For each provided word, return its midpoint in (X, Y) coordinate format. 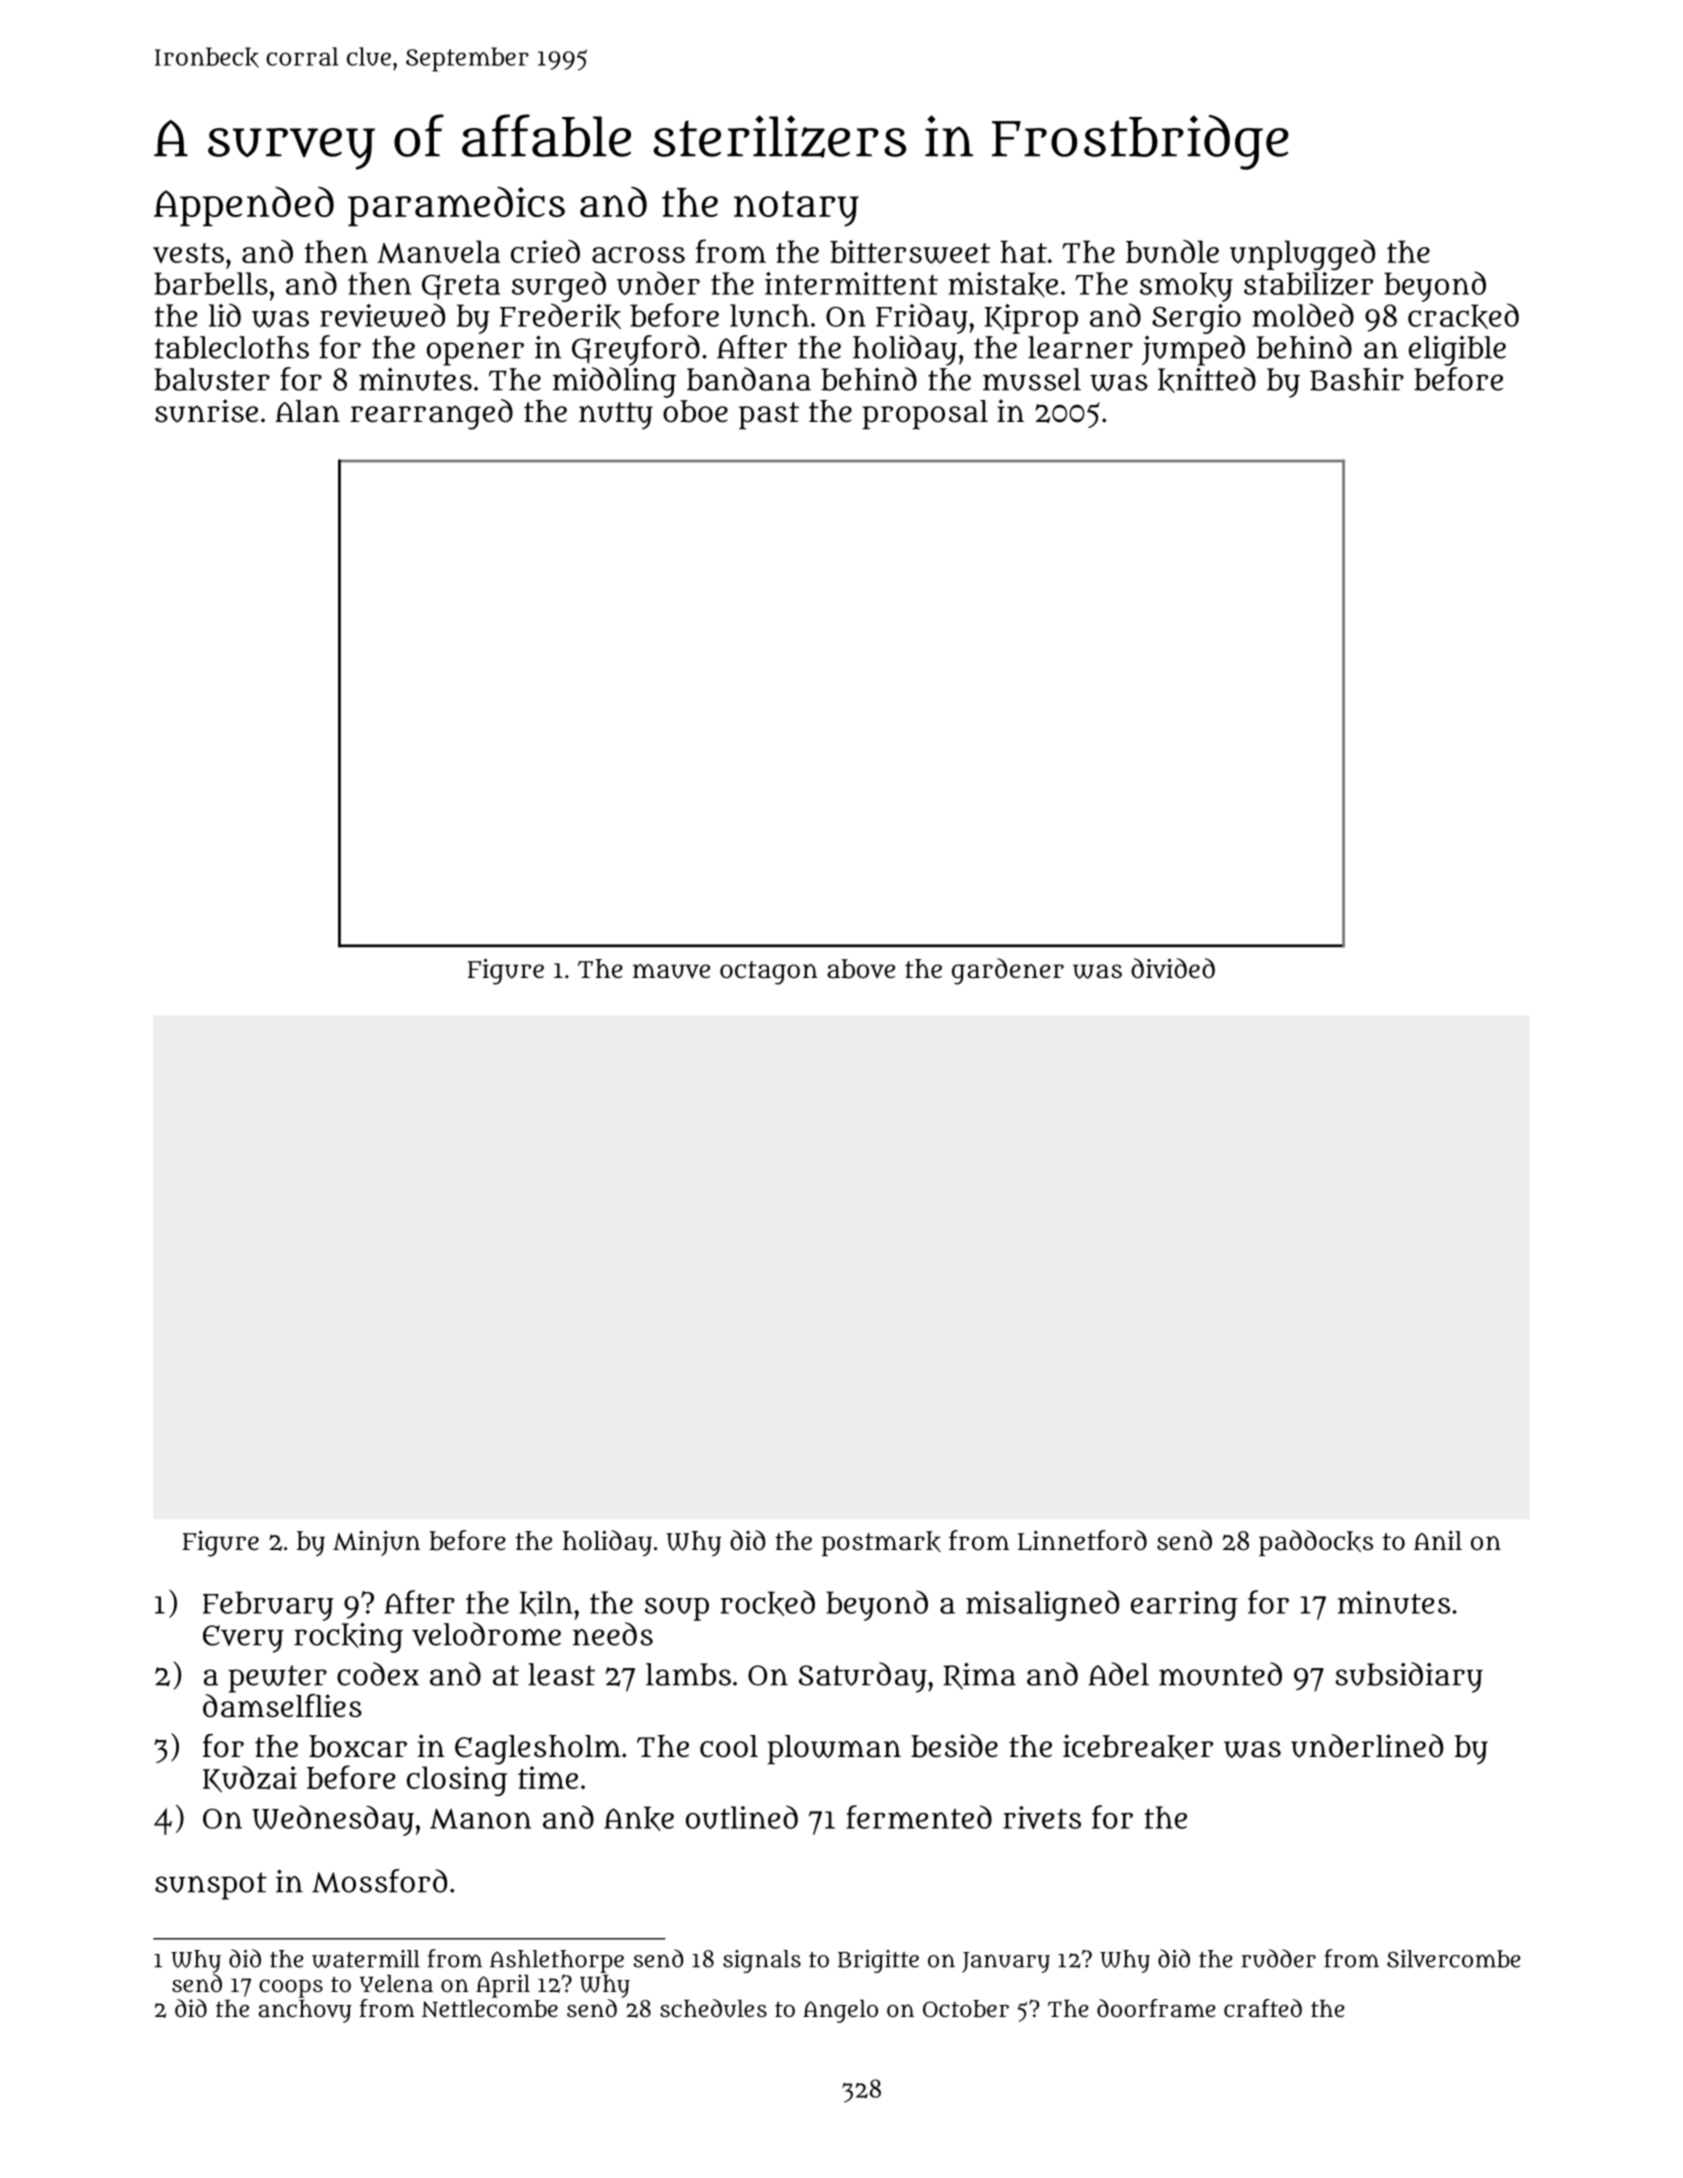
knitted (1207, 380)
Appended (244, 206)
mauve (671, 971)
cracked (1463, 316)
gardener (1008, 971)
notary (796, 209)
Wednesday (333, 1820)
